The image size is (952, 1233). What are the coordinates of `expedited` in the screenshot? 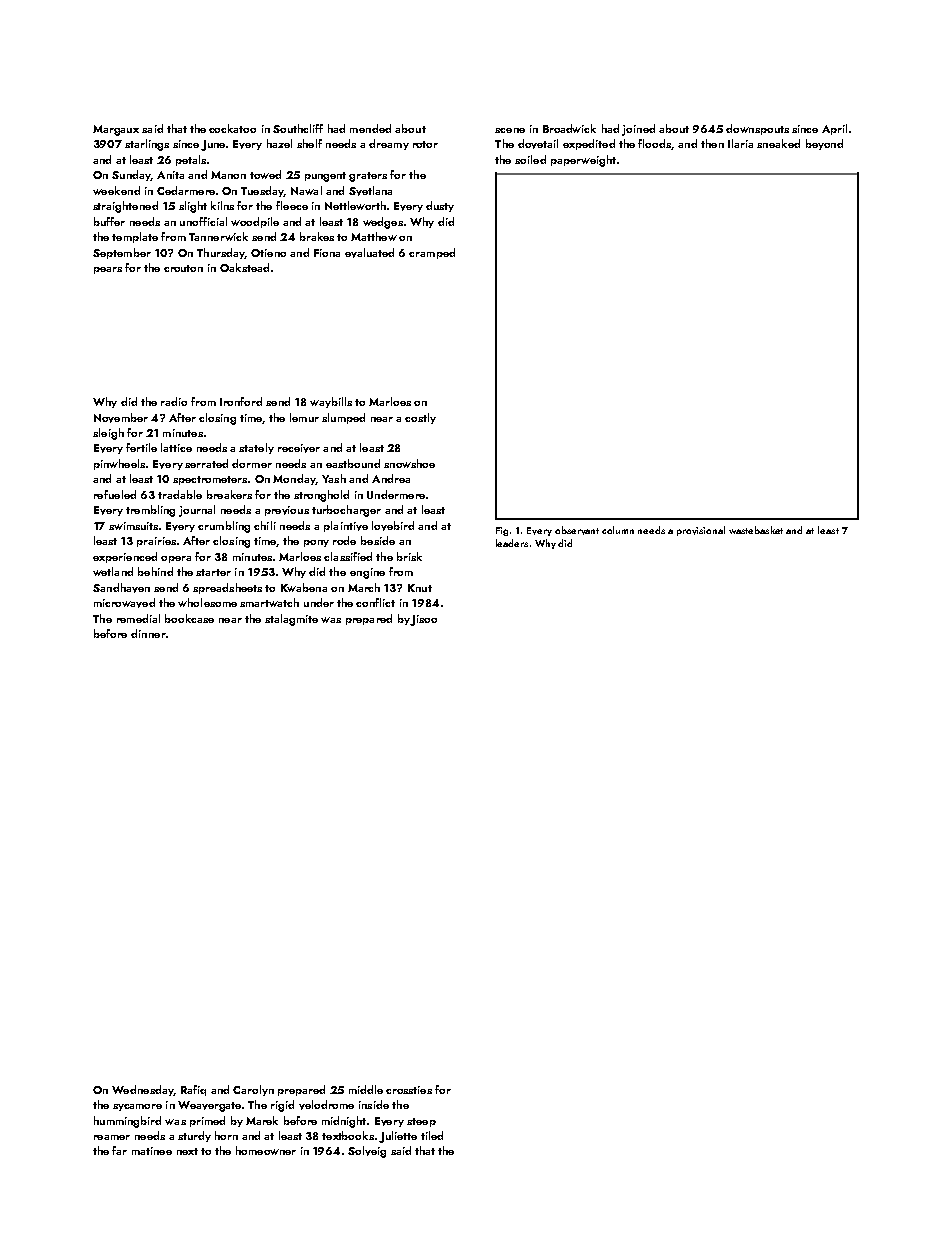 It's located at (589, 144).
